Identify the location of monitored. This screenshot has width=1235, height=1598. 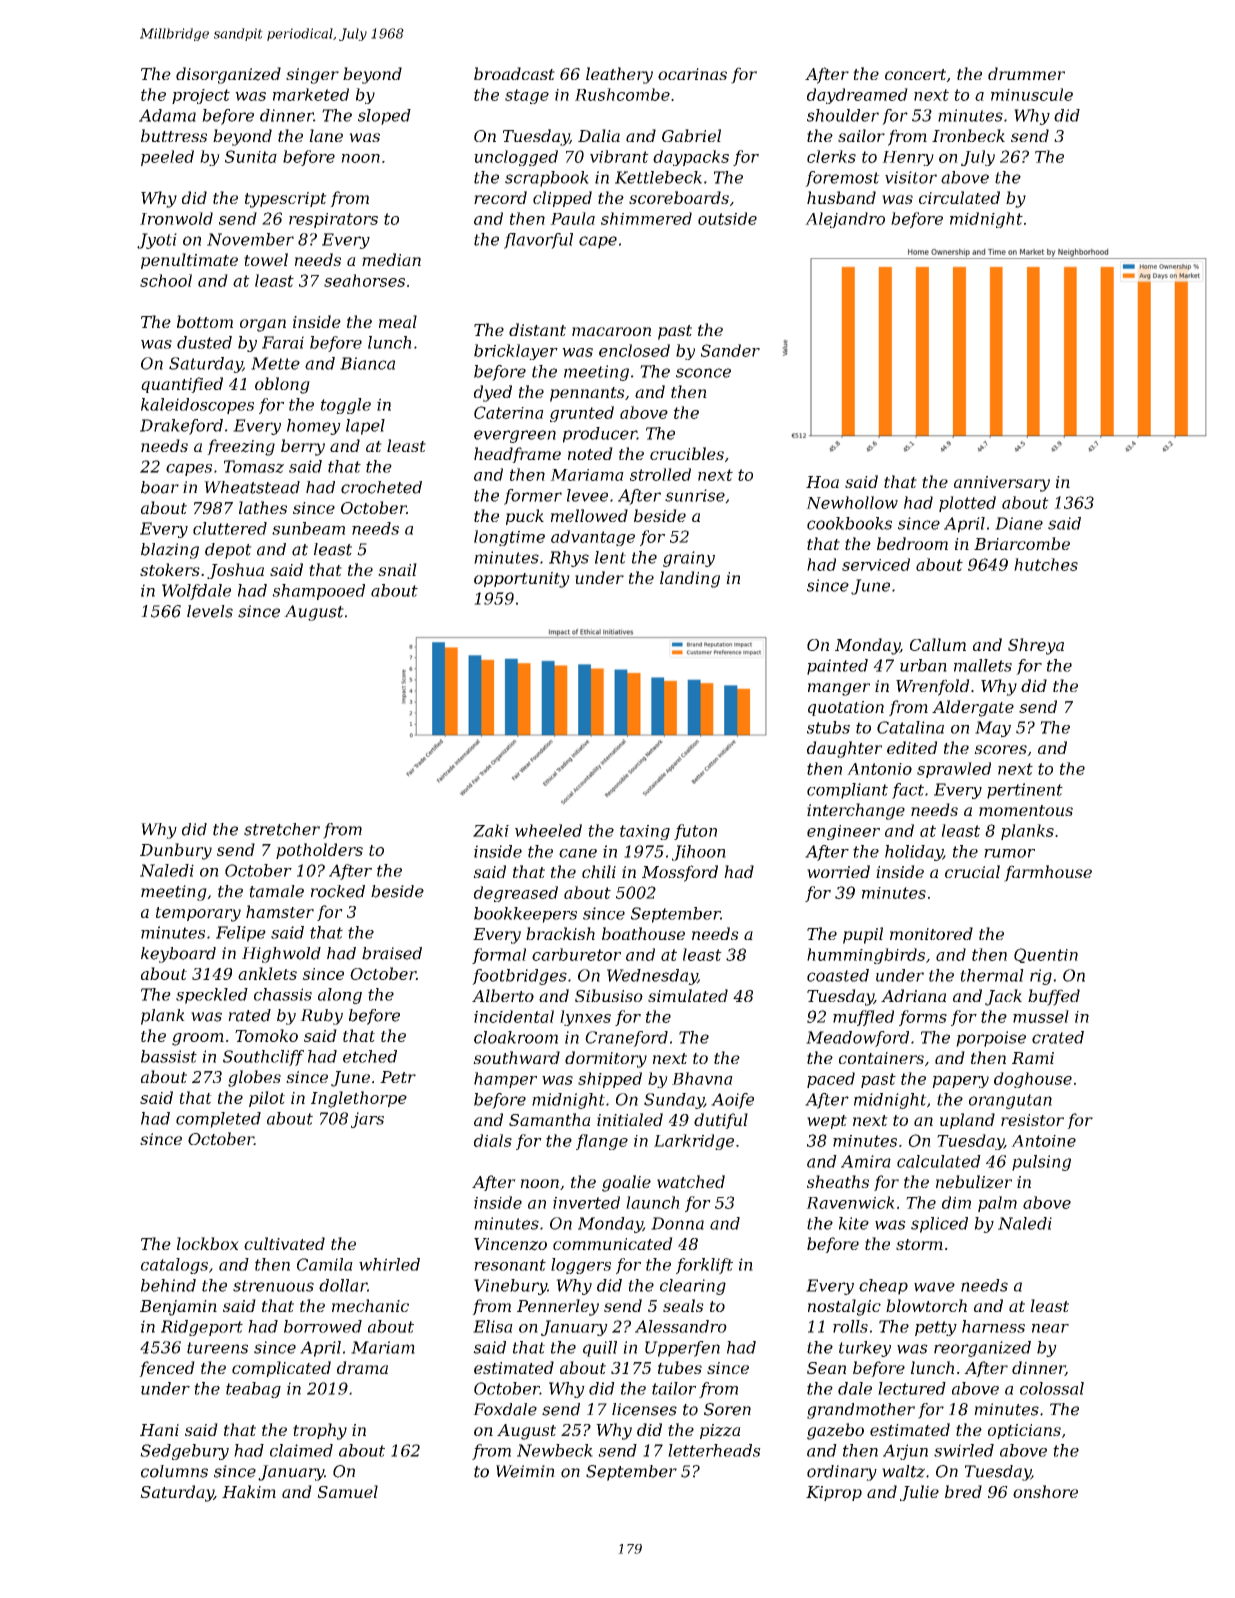
(931, 933).
